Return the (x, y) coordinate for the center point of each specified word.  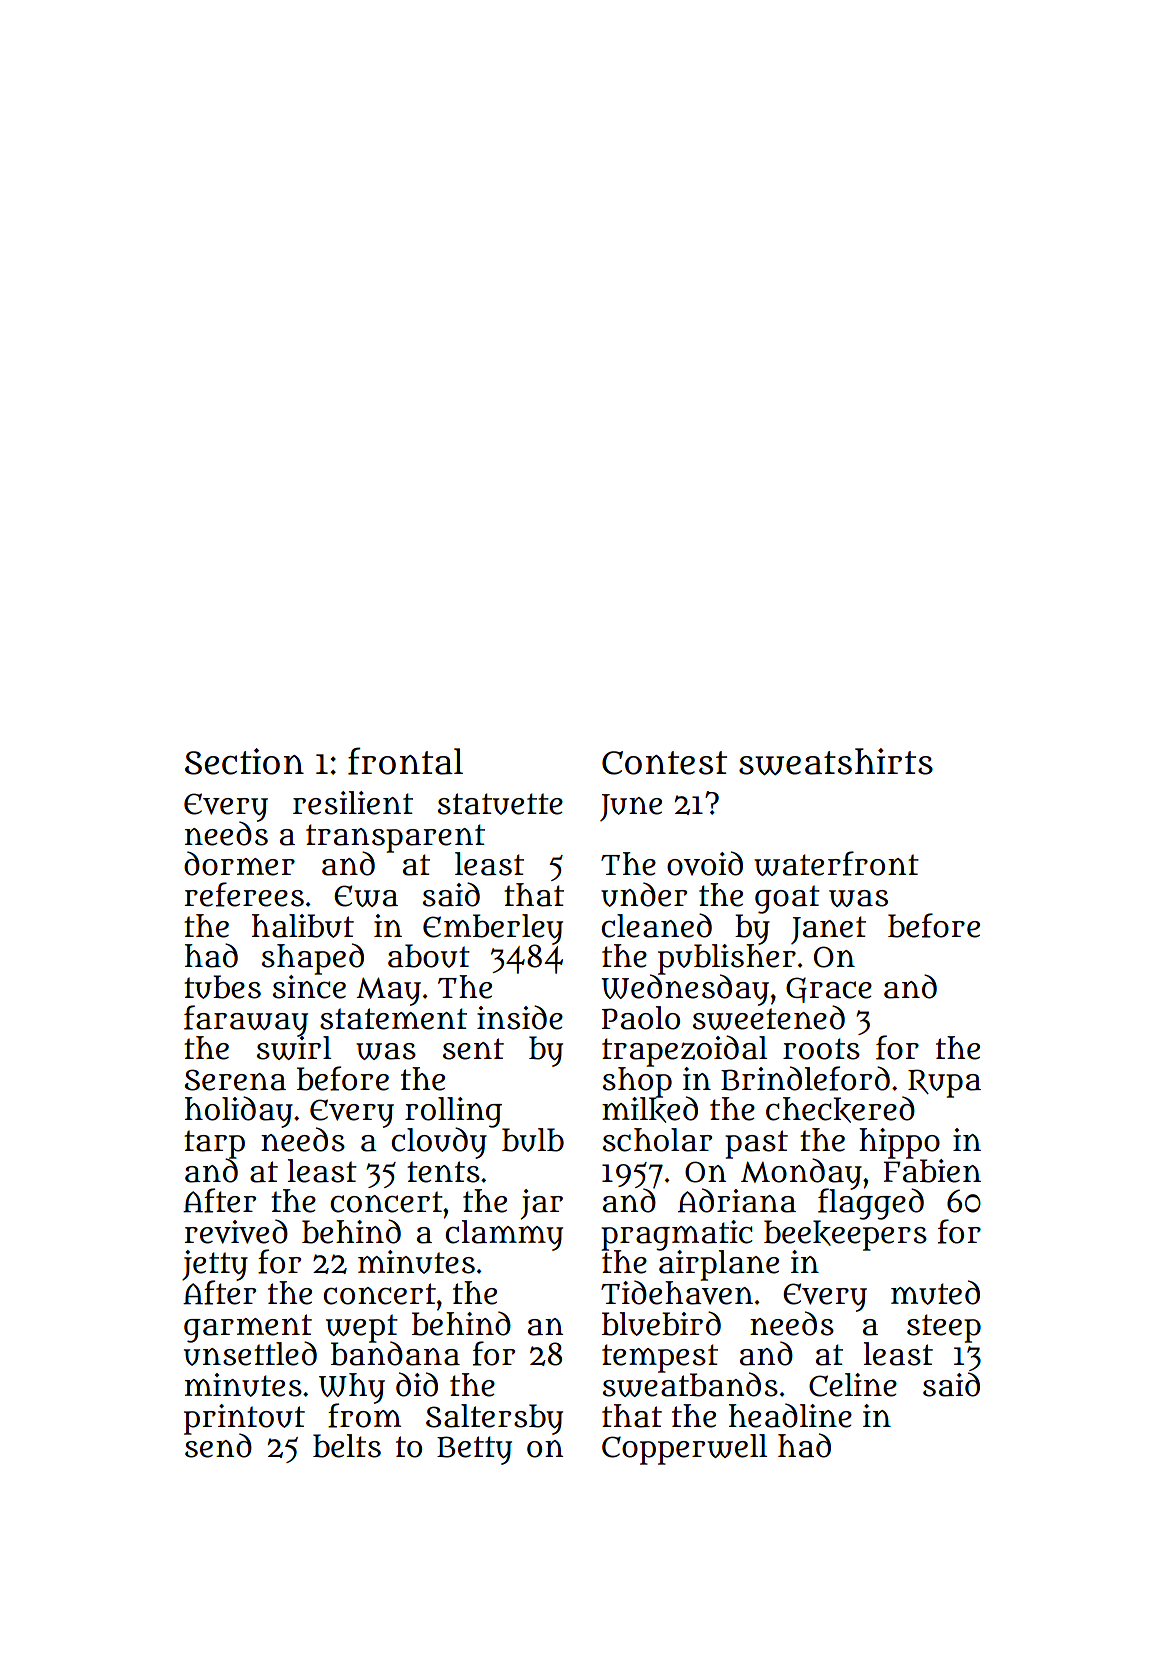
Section (244, 761)
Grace (829, 990)
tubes (222, 987)
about (429, 956)
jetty (215, 1265)
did (417, 1384)
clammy (504, 1235)
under (644, 894)
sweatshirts (836, 761)
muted (935, 1292)
